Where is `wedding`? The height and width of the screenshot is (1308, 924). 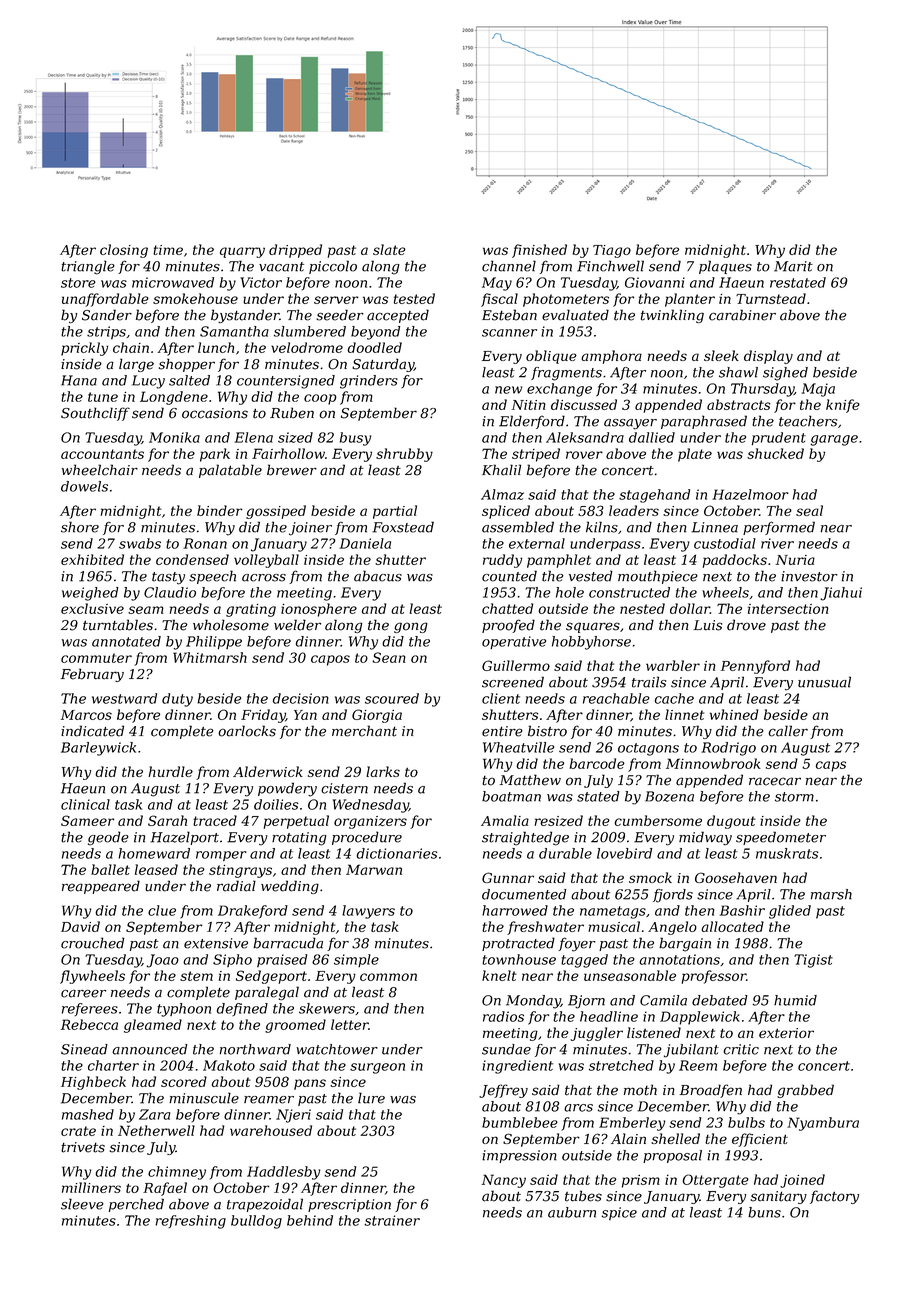 wedding is located at coordinates (290, 887).
